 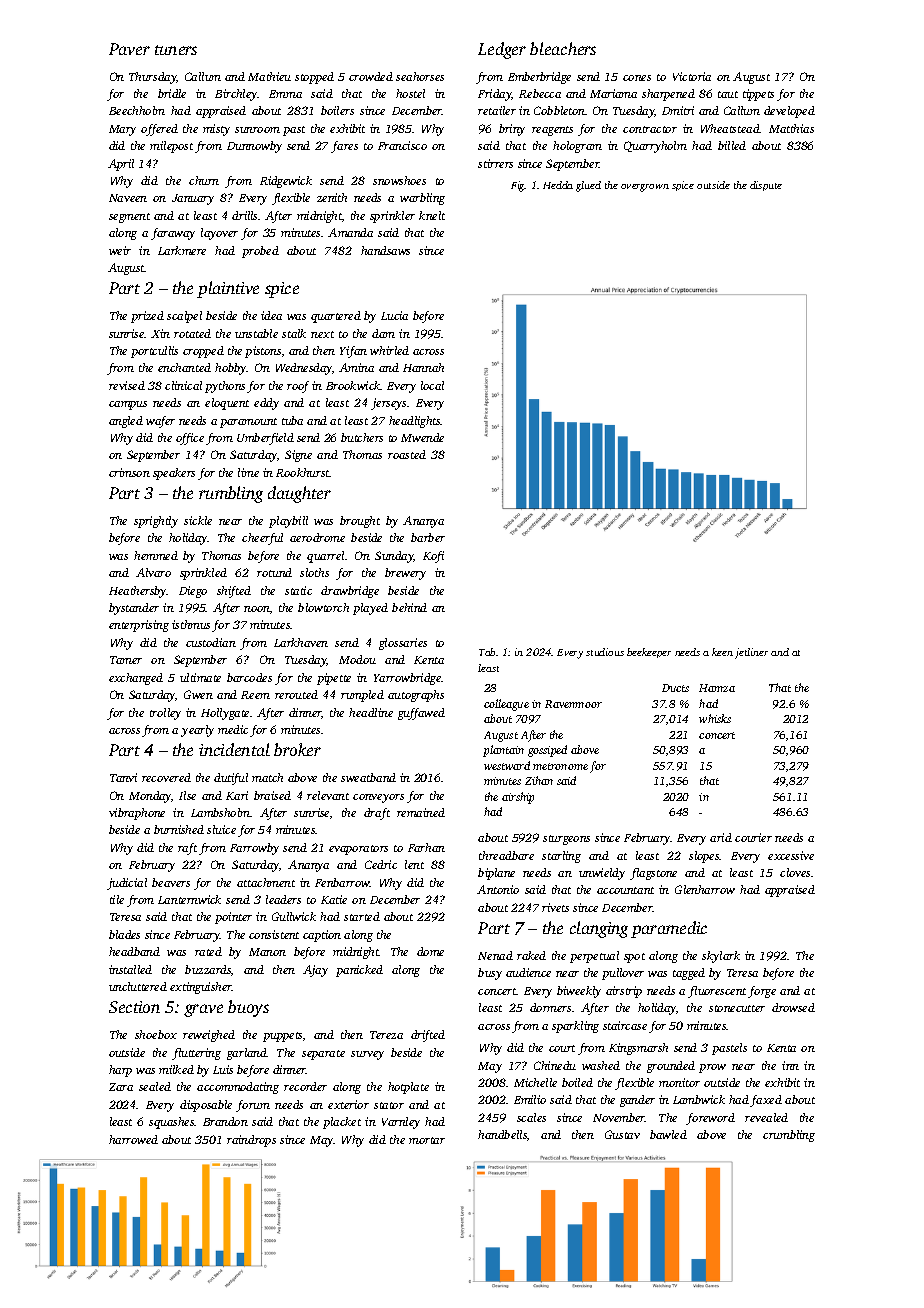 What do you see at coordinates (282, 1037) in the document?
I see `puppets` at bounding box center [282, 1037].
